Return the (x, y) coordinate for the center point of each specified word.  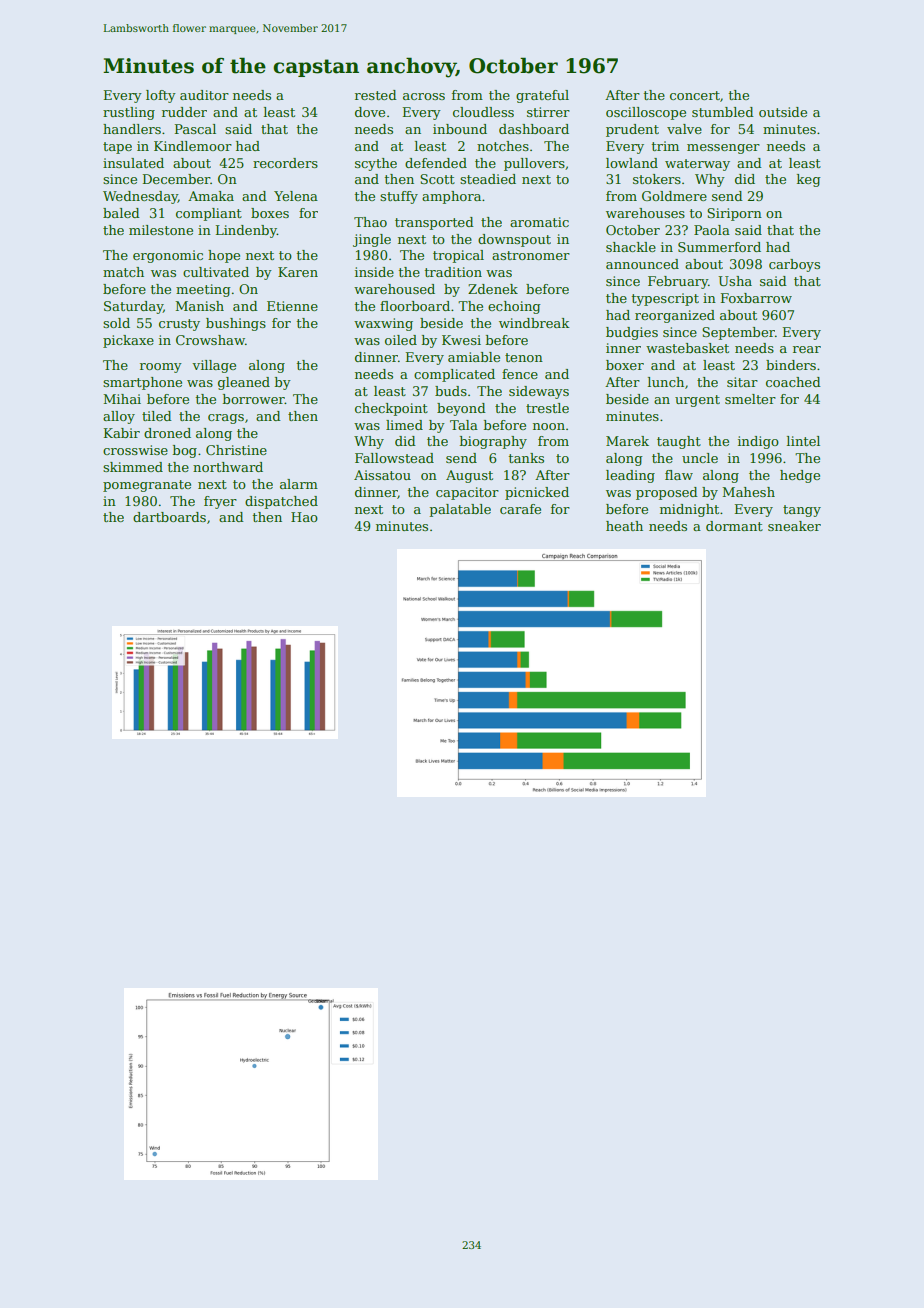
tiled (157, 416)
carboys (794, 265)
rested (376, 95)
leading (630, 476)
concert (695, 95)
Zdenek (493, 289)
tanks (526, 458)
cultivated (216, 272)
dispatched (281, 502)
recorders (285, 163)
